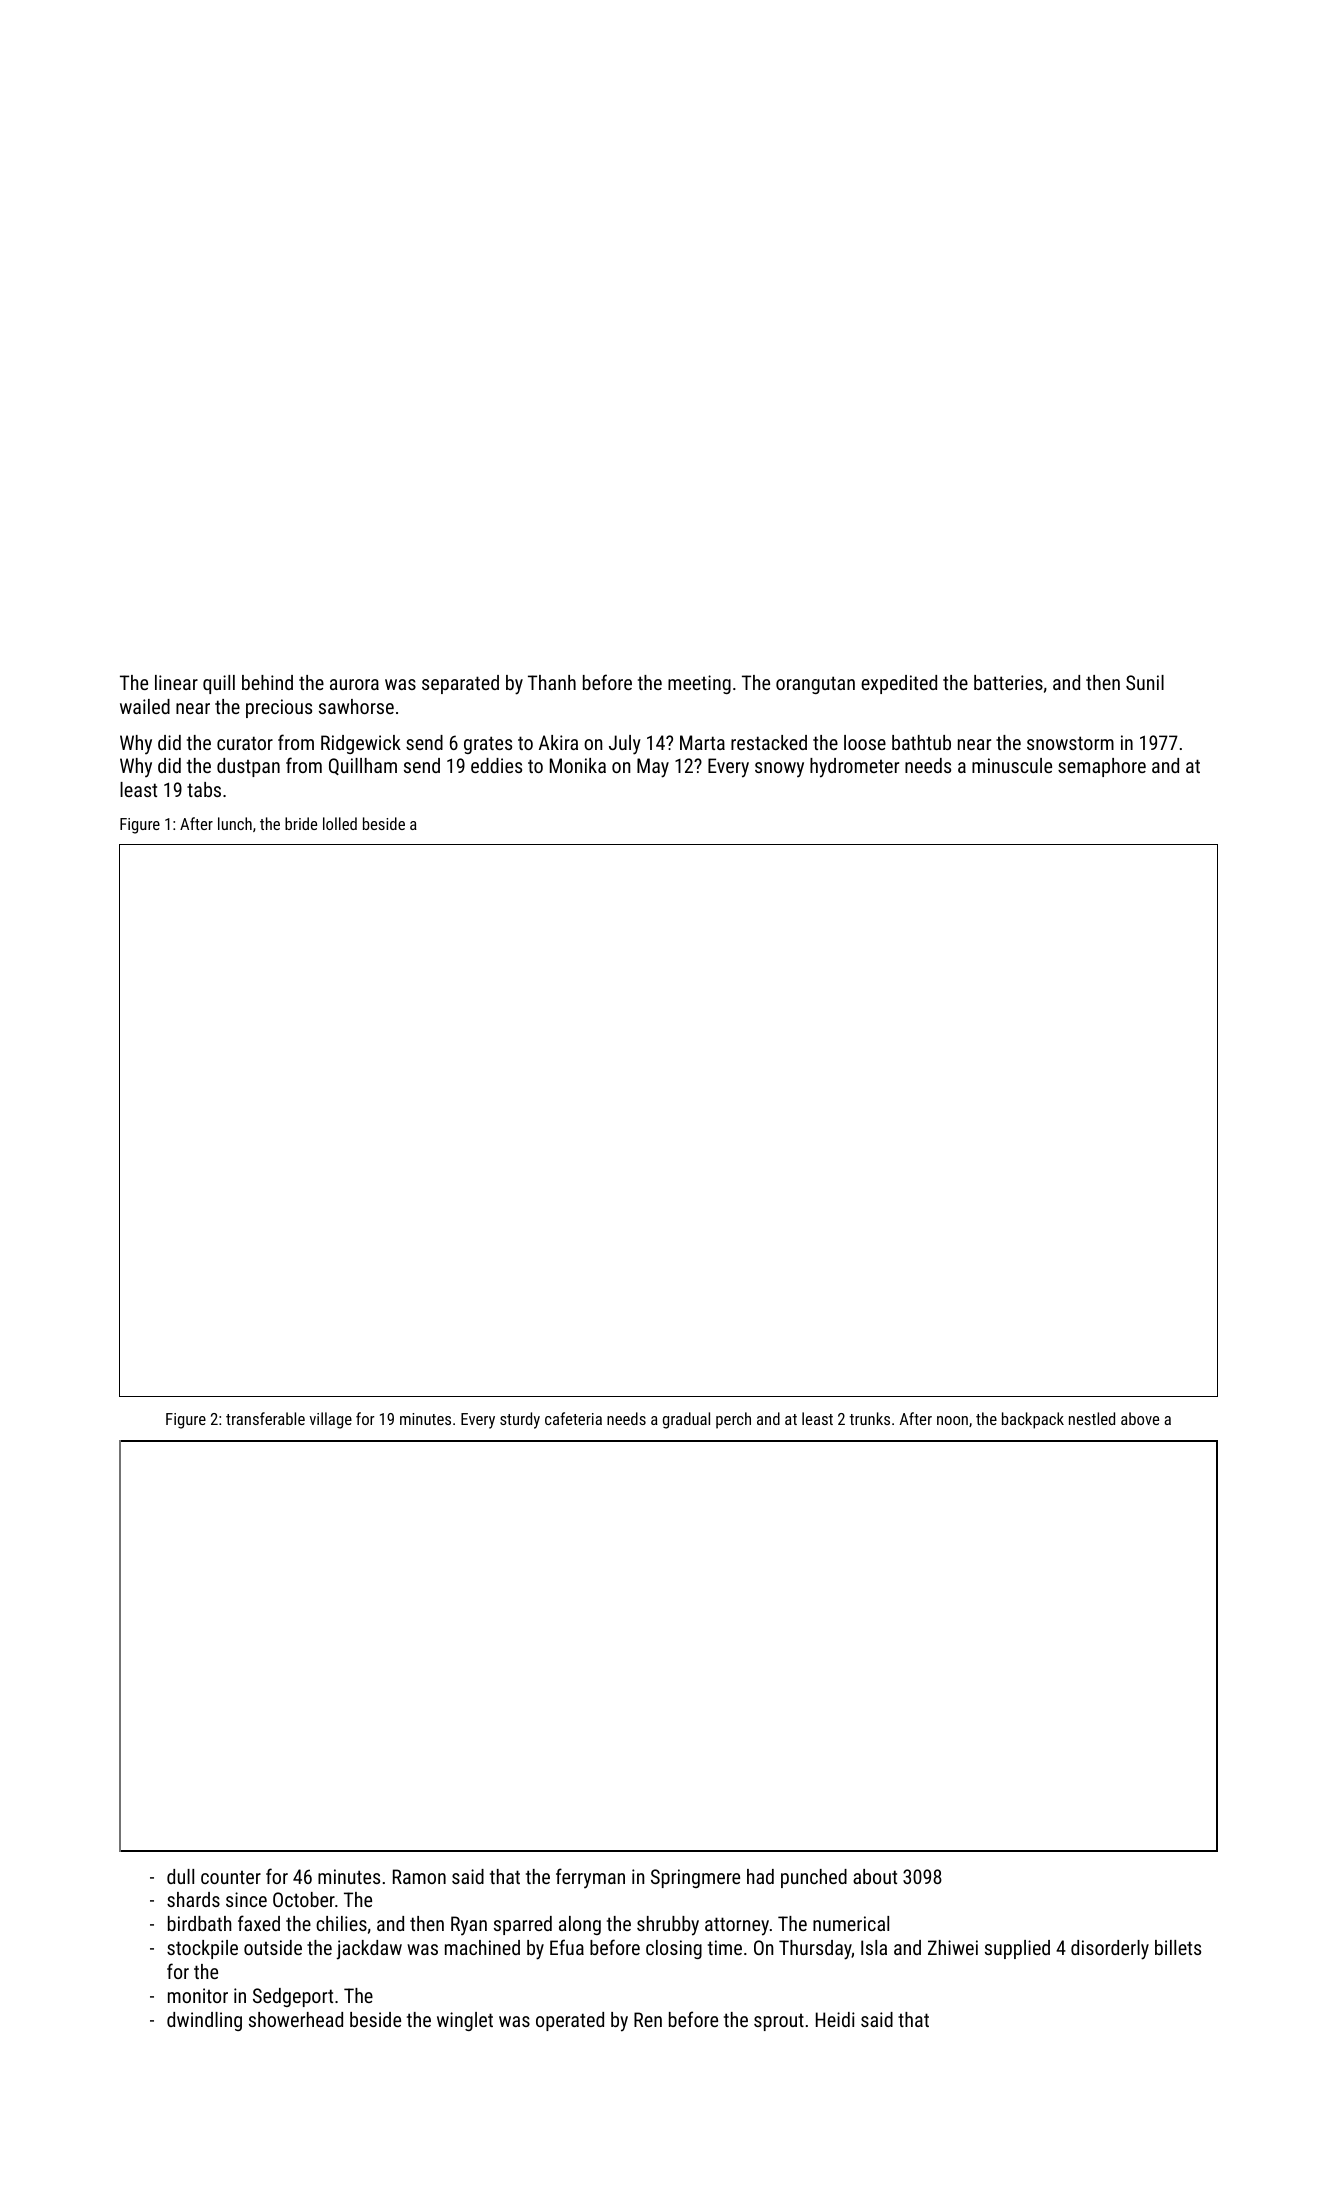 The width and height of the screenshot is (1337, 2202). Describe the element at coordinates (1102, 767) in the screenshot. I see `semaphore` at that location.
